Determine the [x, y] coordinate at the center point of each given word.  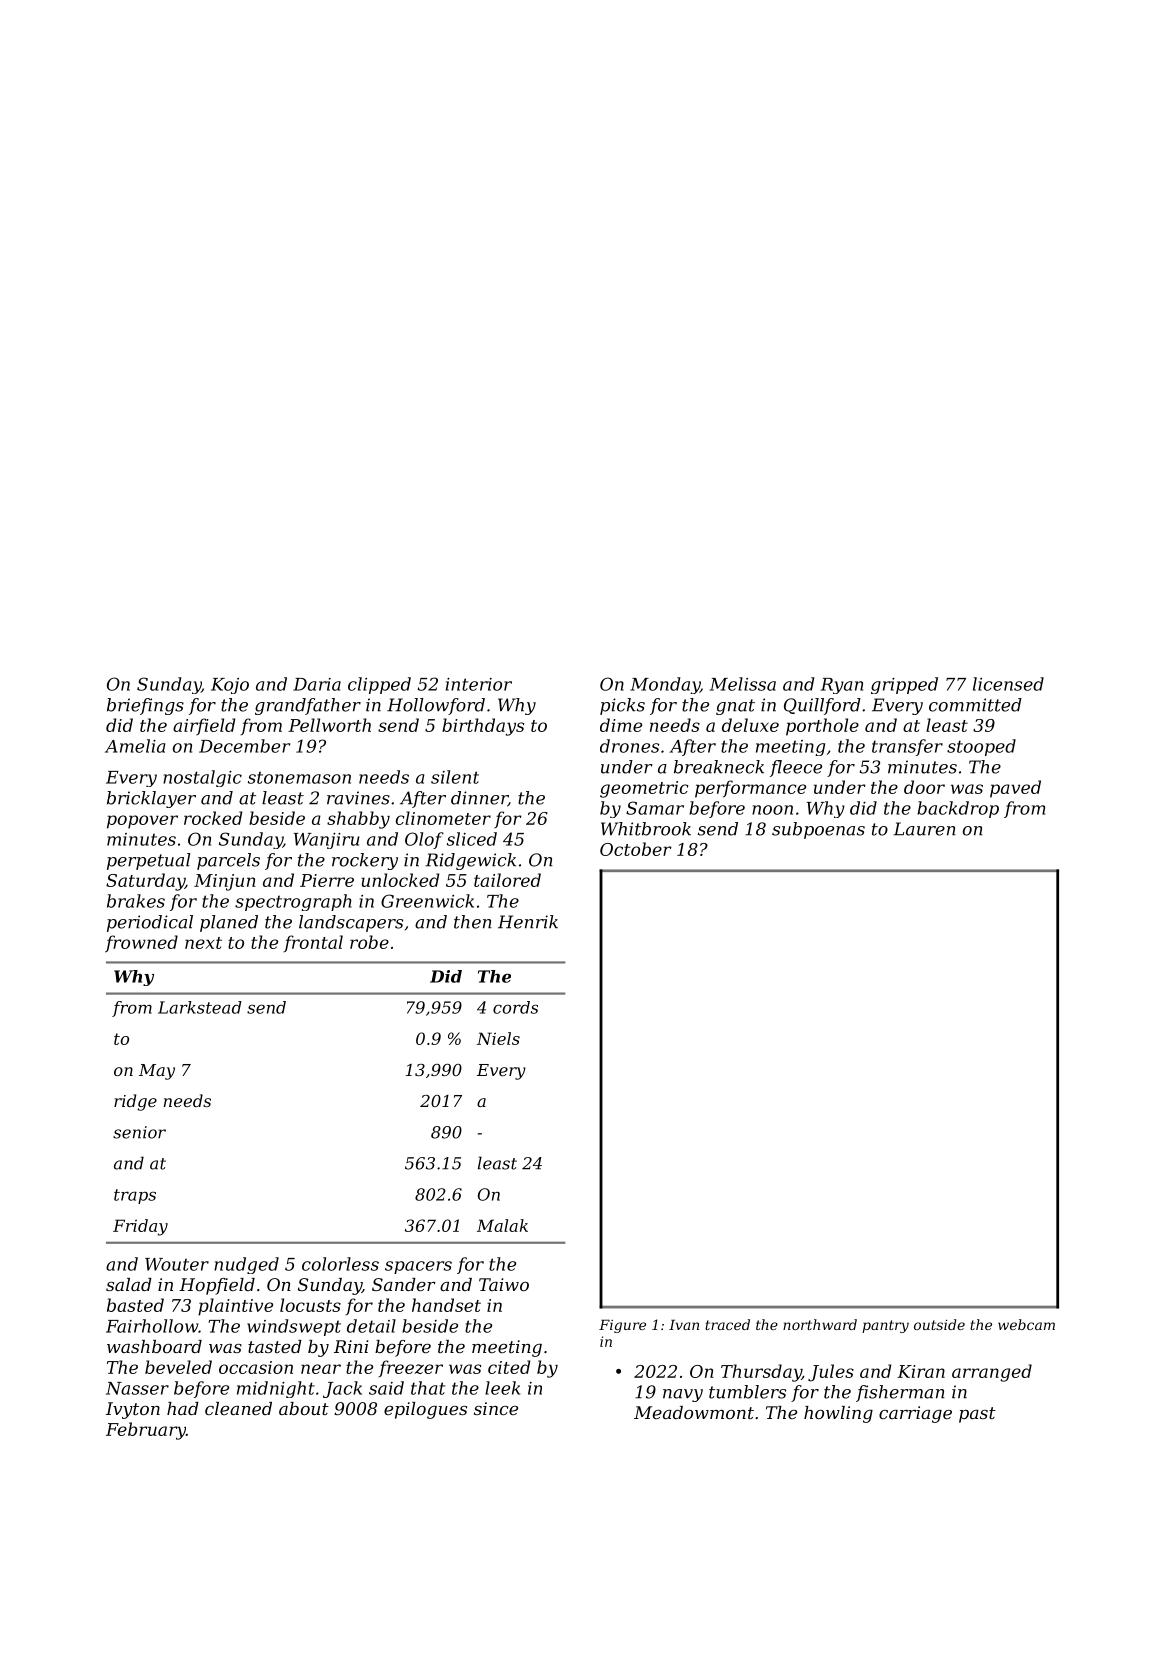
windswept [294, 1327]
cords [515, 1007]
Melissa [743, 684]
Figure [622, 1326]
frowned [141, 944]
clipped [379, 685]
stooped [981, 747]
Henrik [528, 922]
